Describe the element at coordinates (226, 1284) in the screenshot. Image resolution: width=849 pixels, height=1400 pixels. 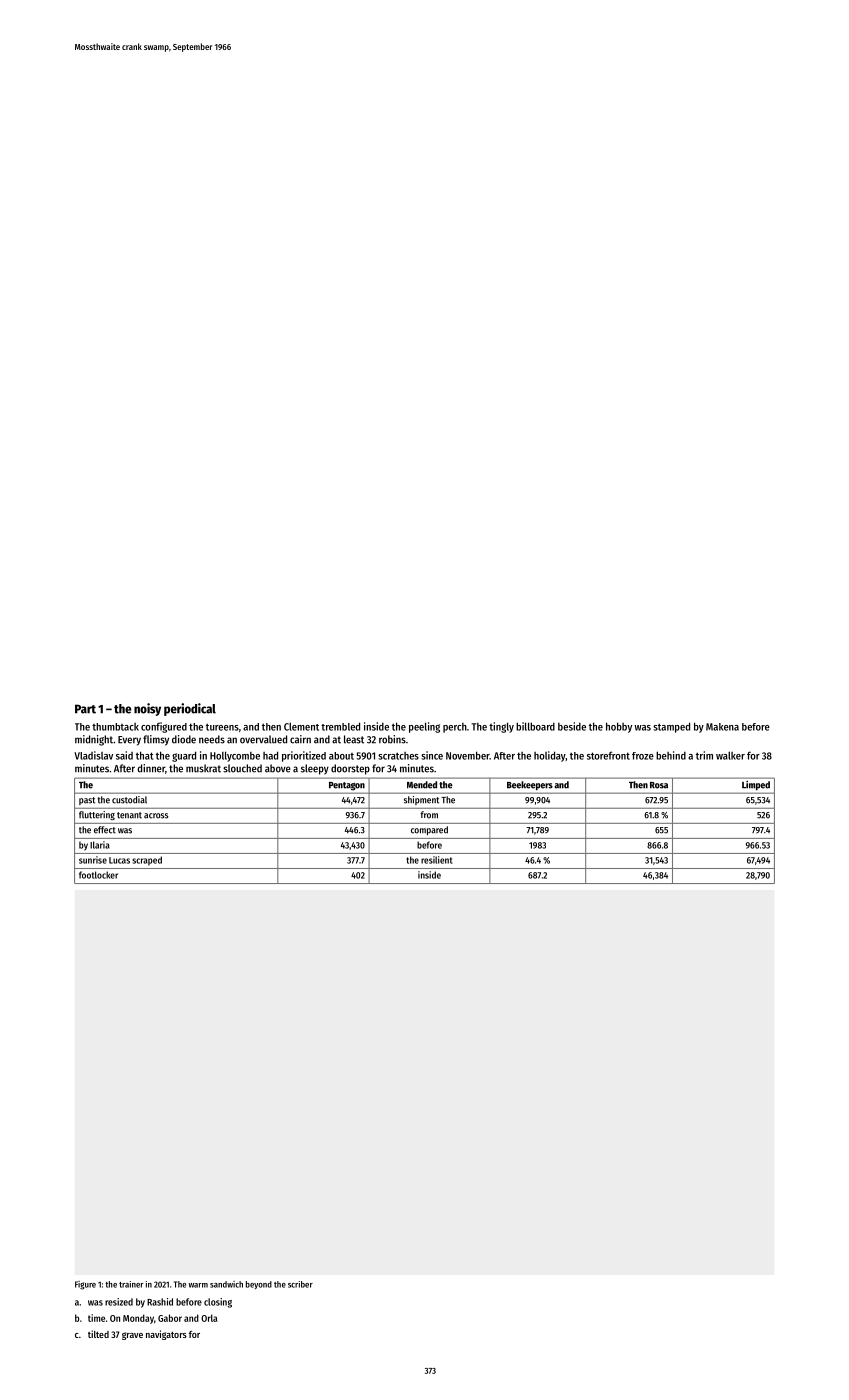
I see `sandwich` at that location.
